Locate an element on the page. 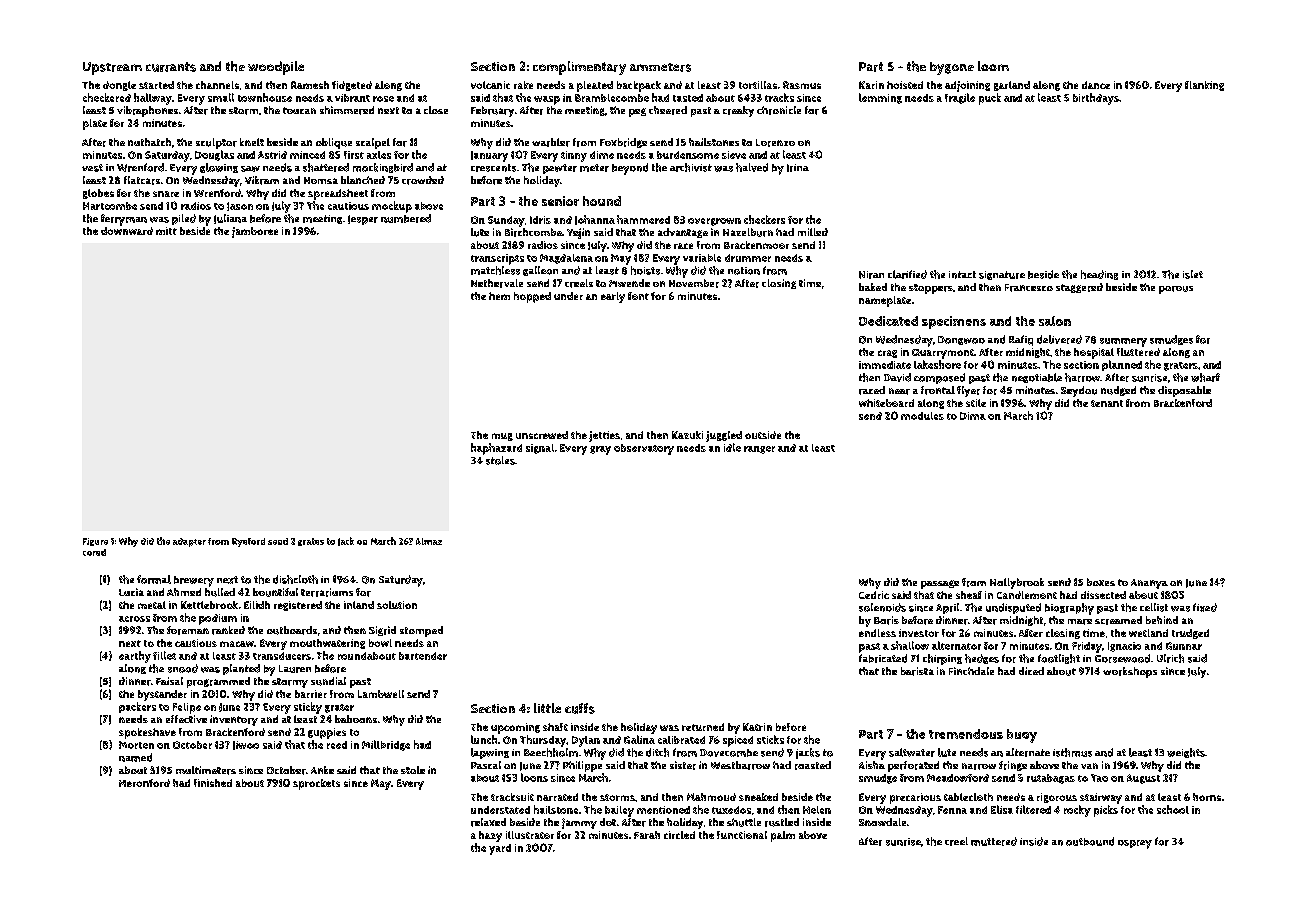 This document has height=924, width=1308. yard is located at coordinates (500, 849).
